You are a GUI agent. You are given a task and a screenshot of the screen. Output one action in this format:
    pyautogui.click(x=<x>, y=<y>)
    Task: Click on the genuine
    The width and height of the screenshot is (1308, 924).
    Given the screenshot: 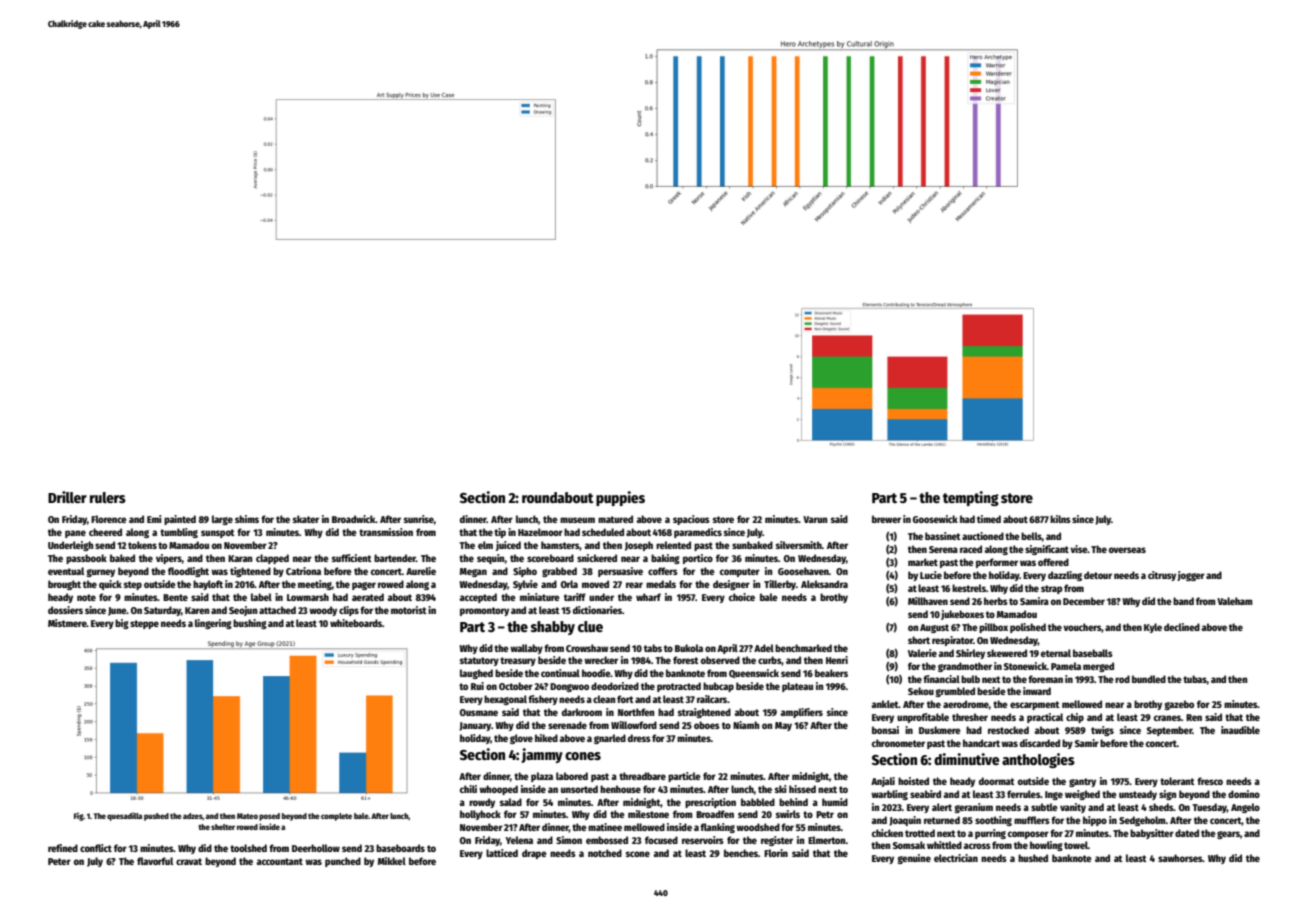 What is the action you would take?
    pyautogui.click(x=914, y=859)
